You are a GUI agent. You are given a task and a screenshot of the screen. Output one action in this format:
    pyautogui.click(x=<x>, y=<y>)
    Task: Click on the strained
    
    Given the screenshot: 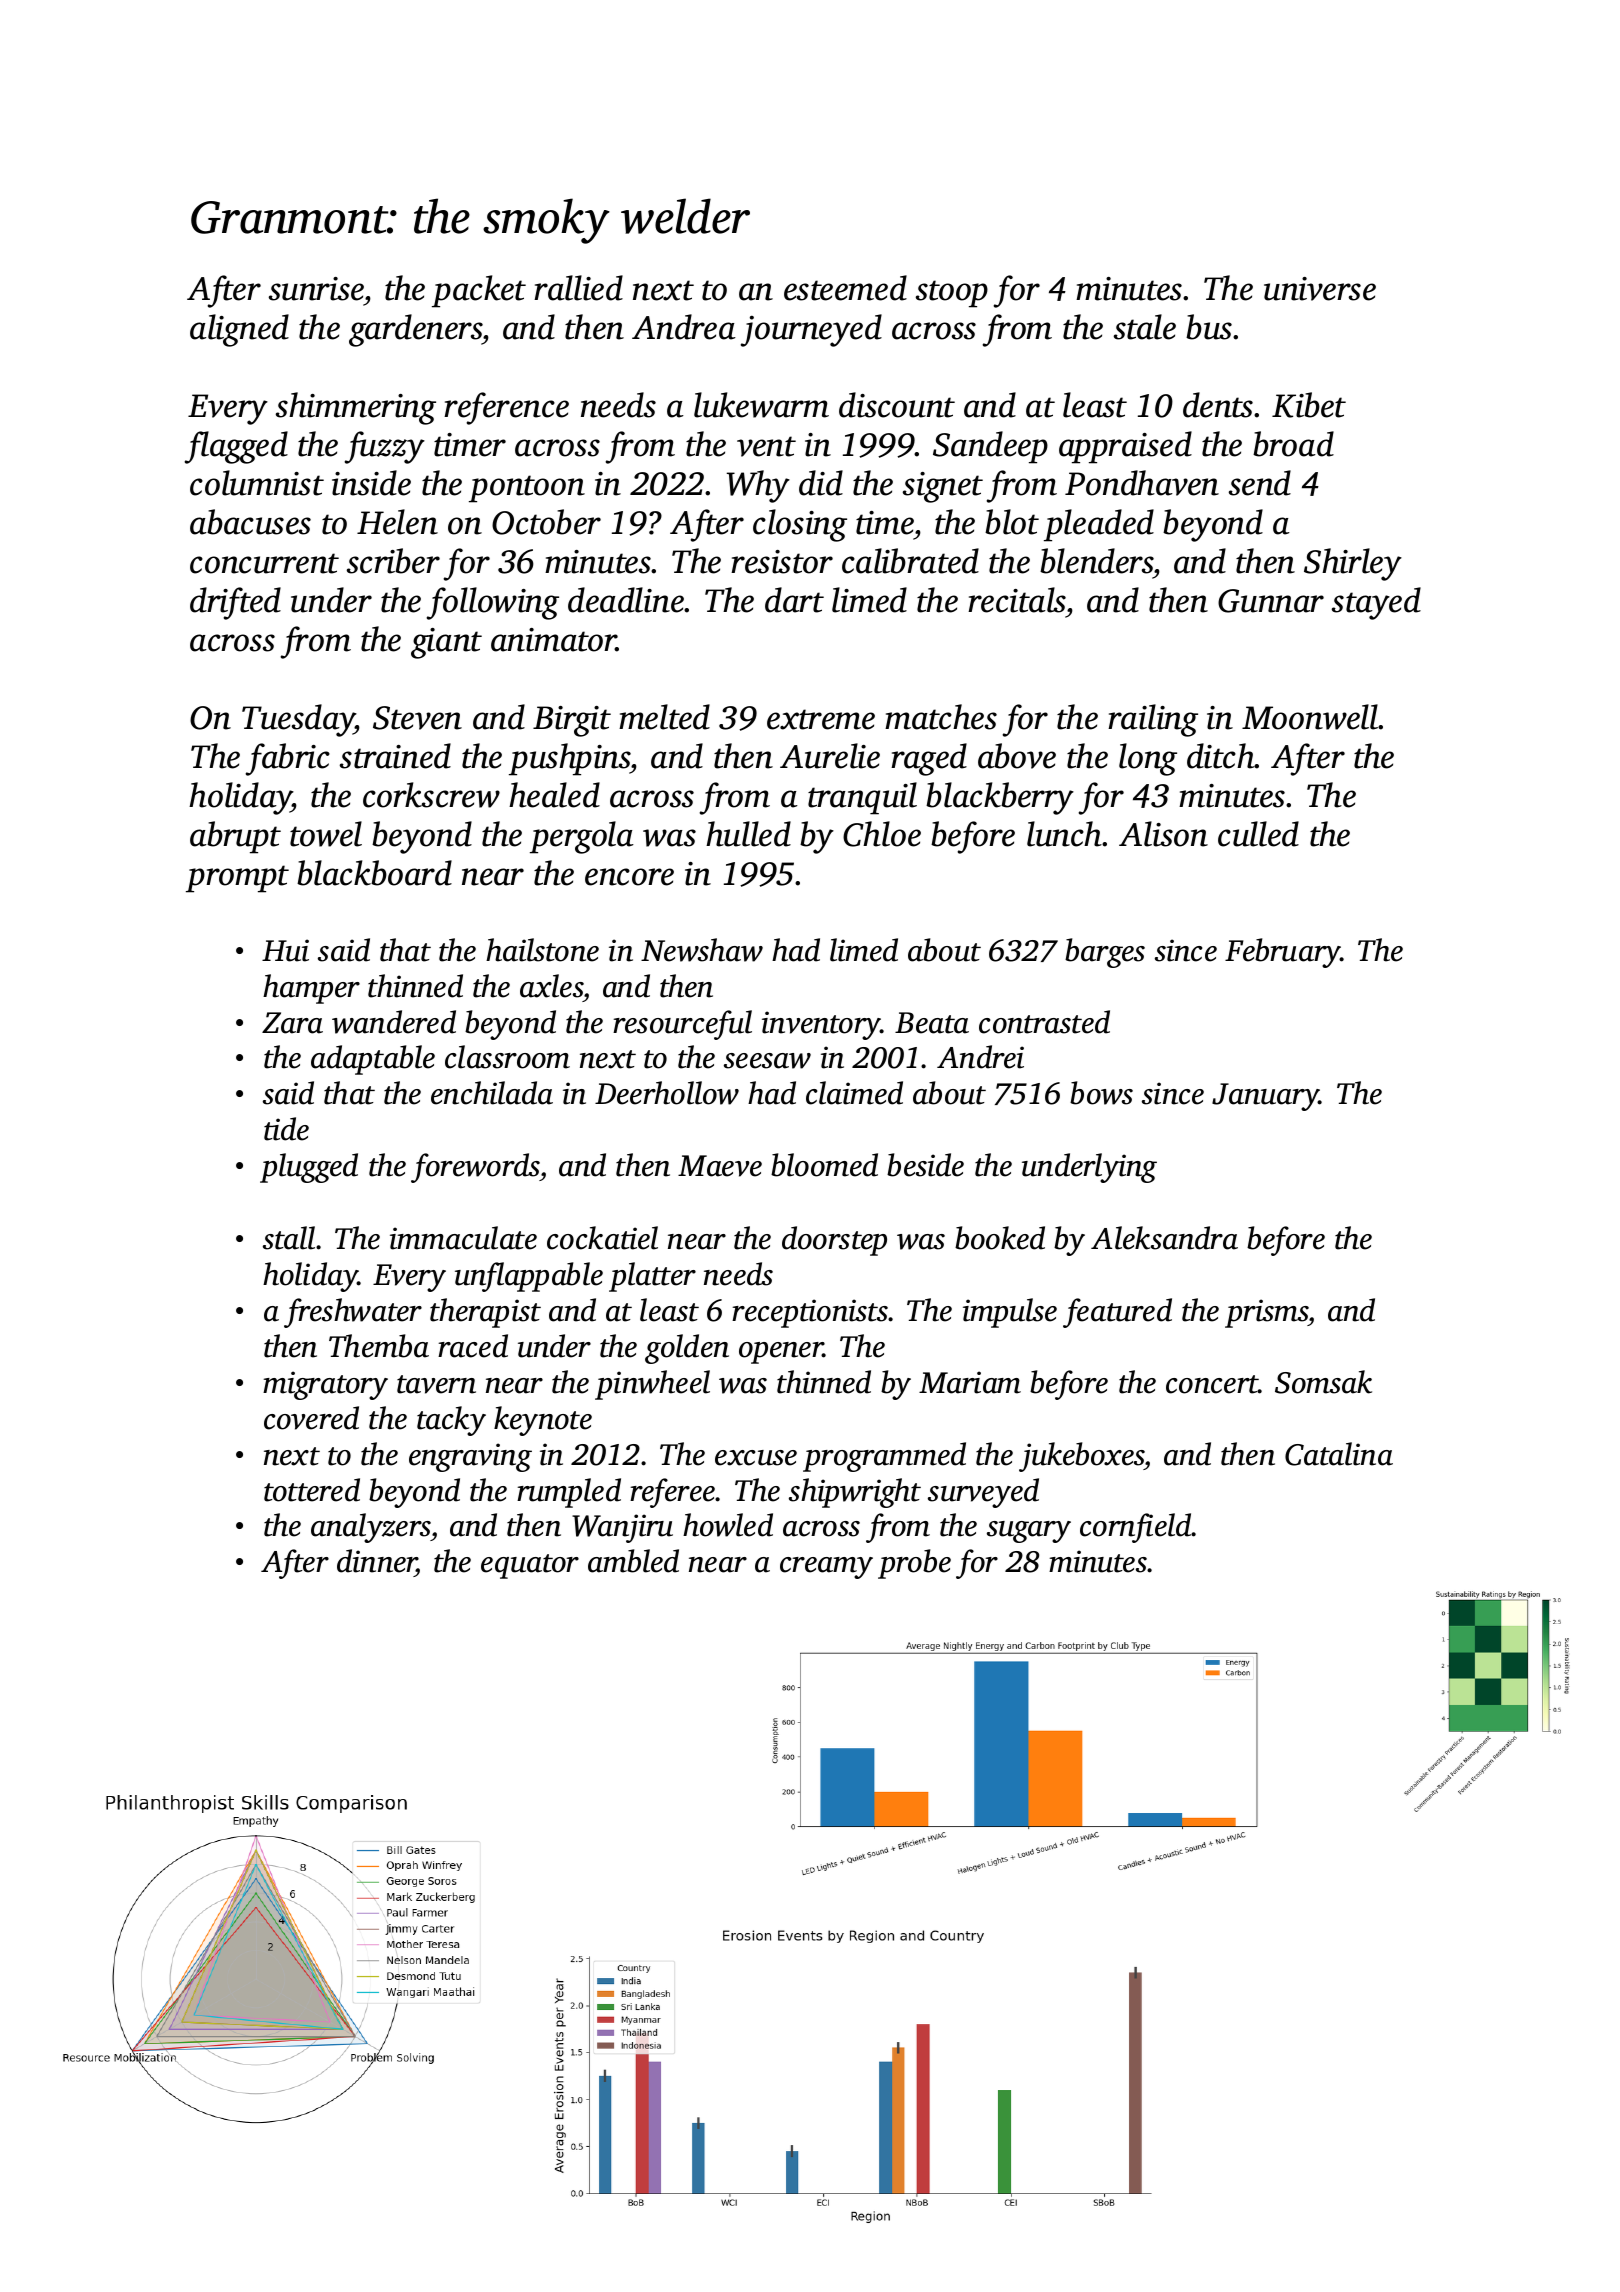 What is the action you would take?
    pyautogui.click(x=395, y=756)
